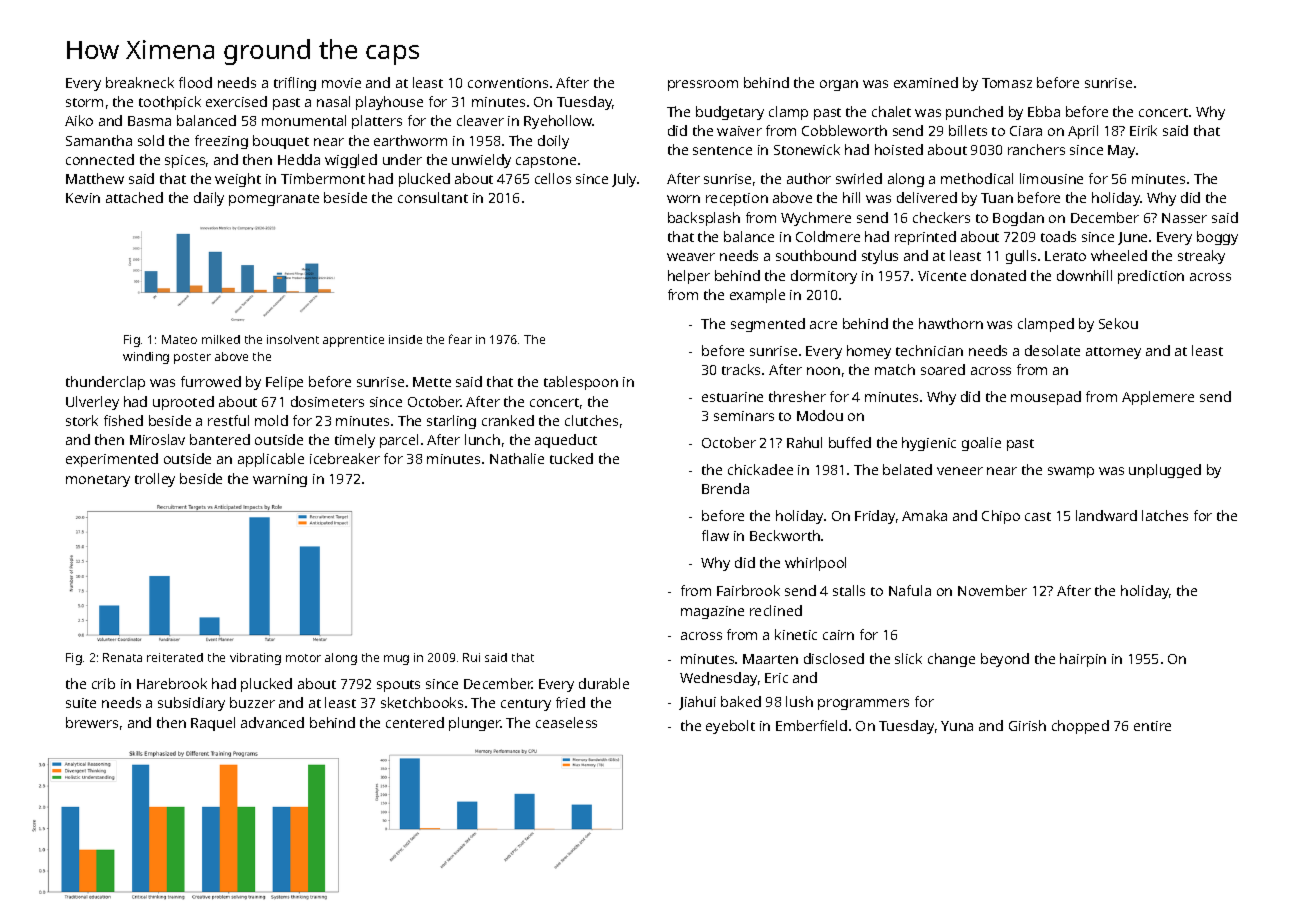  What do you see at coordinates (1165, 515) in the screenshot?
I see `latches` at bounding box center [1165, 515].
